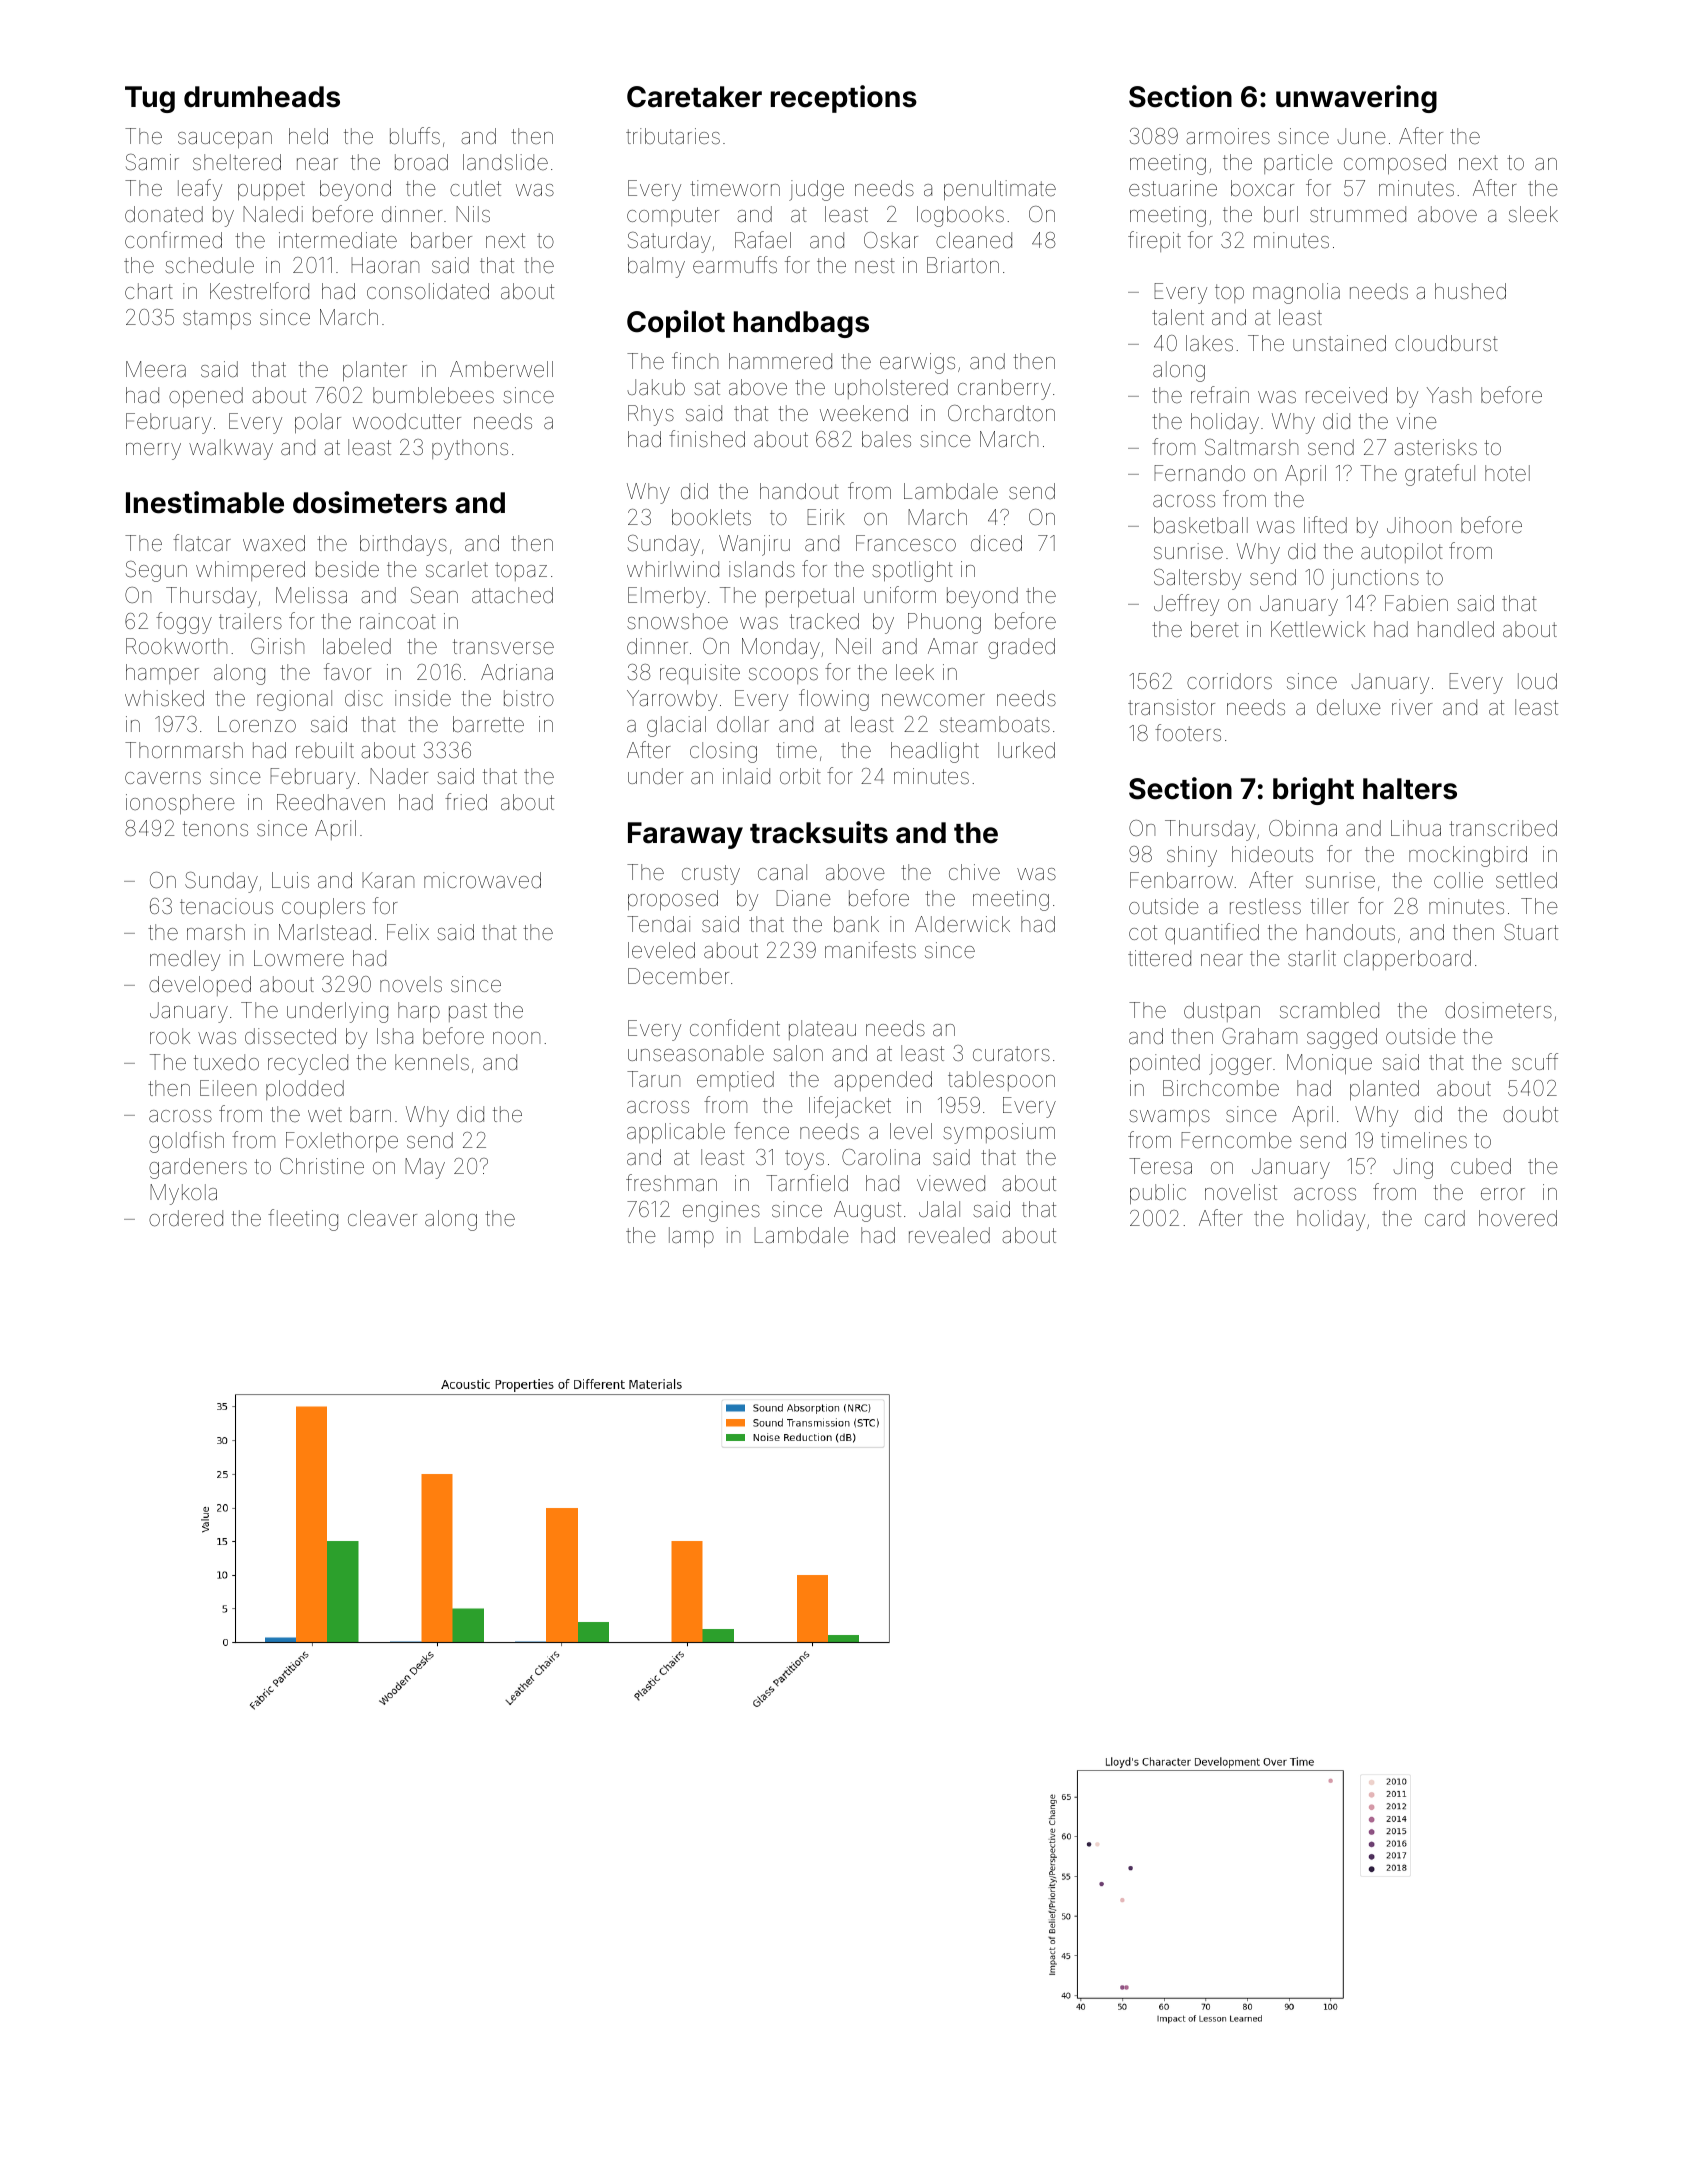 The width and height of the screenshot is (1683, 2178). What do you see at coordinates (1356, 99) in the screenshot?
I see `unwavering` at bounding box center [1356, 99].
